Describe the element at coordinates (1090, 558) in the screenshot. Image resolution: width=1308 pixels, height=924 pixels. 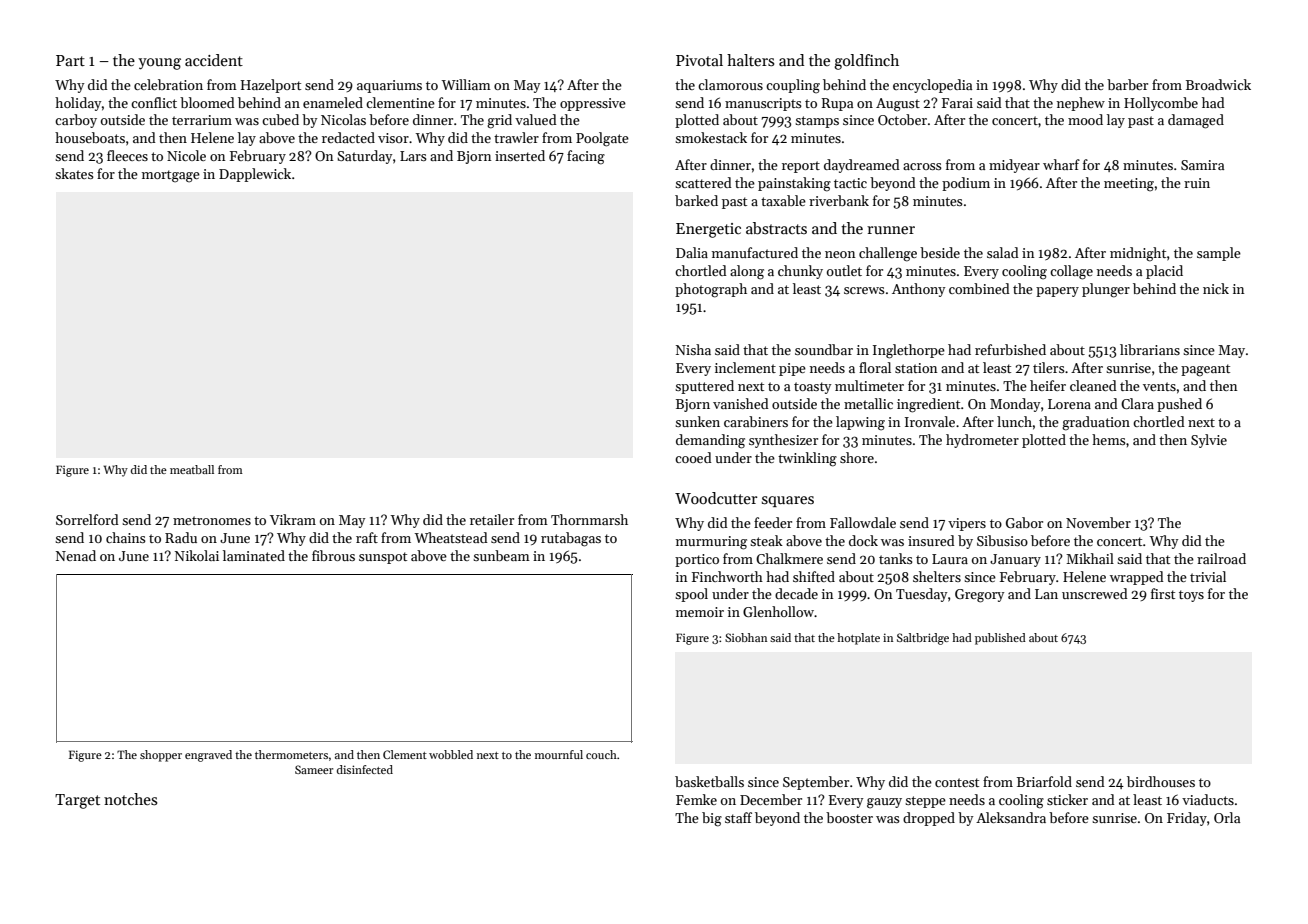
I see `Mikhail` at that location.
